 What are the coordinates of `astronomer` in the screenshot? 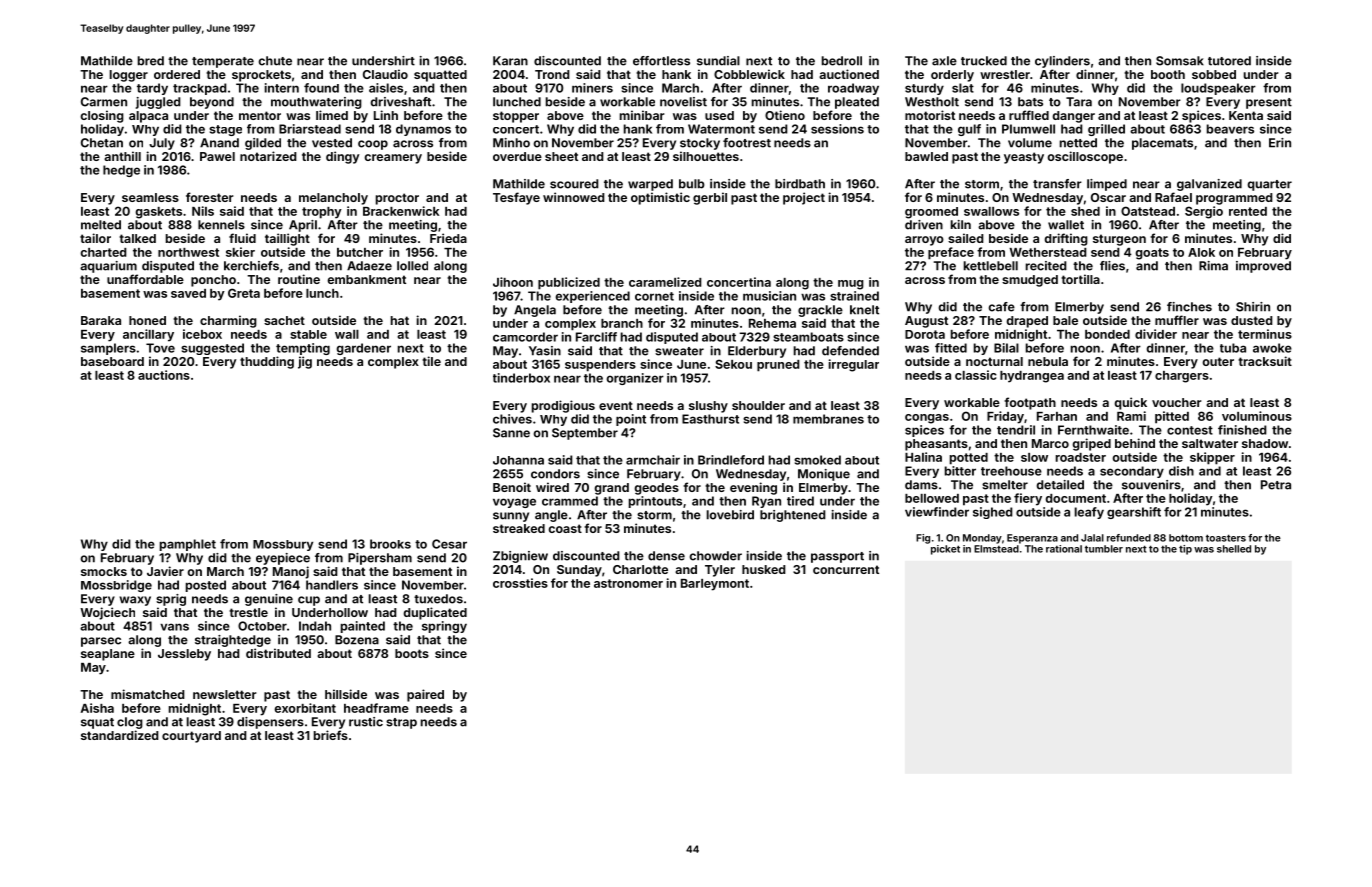 It's located at (628, 583).
